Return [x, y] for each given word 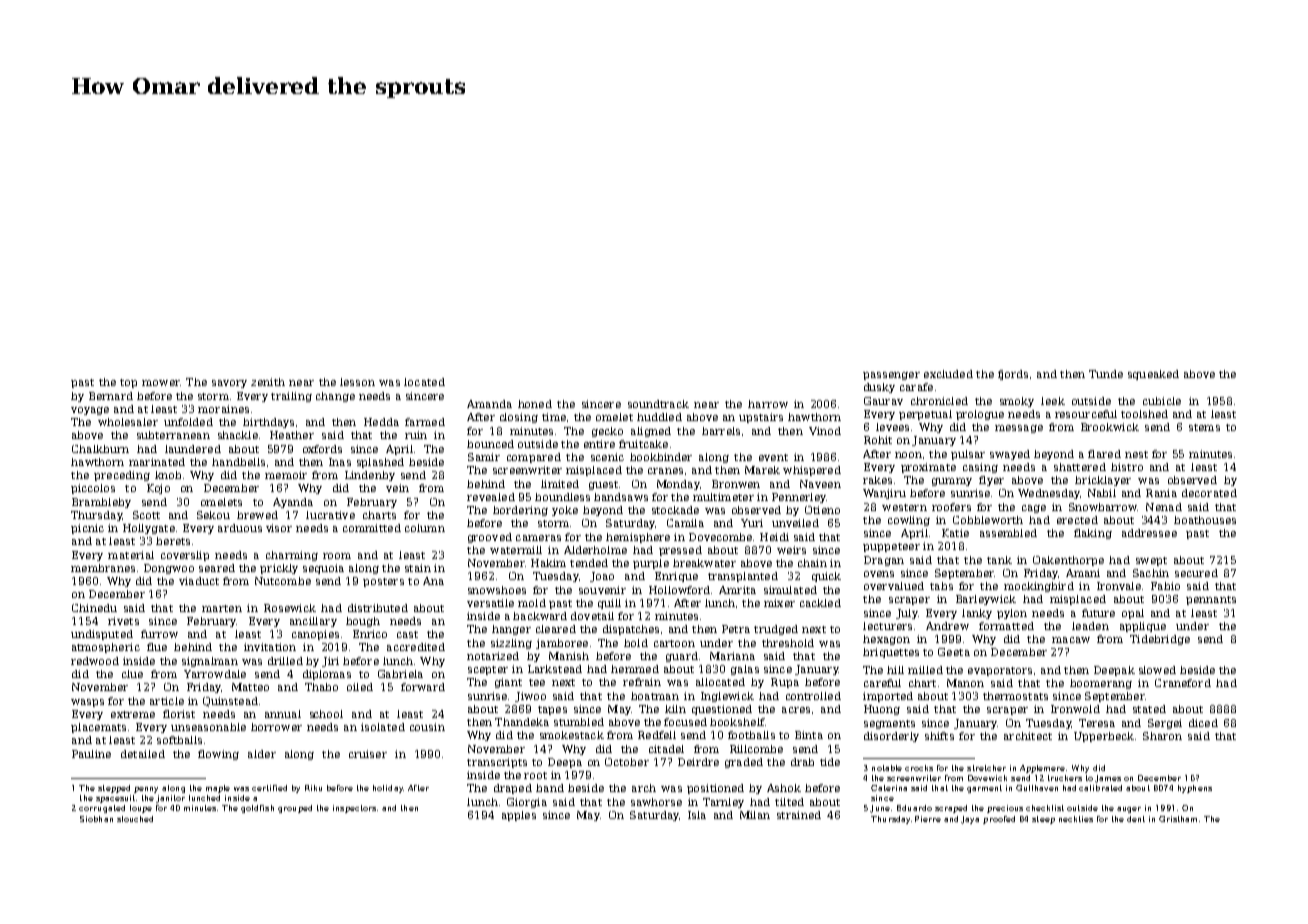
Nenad [1164, 507]
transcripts [497, 763]
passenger [891, 376]
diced [1203, 723]
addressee [1149, 533]
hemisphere [638, 538]
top [128, 383]
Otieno [822, 510]
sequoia [323, 569]
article [167, 701]
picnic [87, 529]
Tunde [1106, 374]
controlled [813, 696]
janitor [170, 799]
